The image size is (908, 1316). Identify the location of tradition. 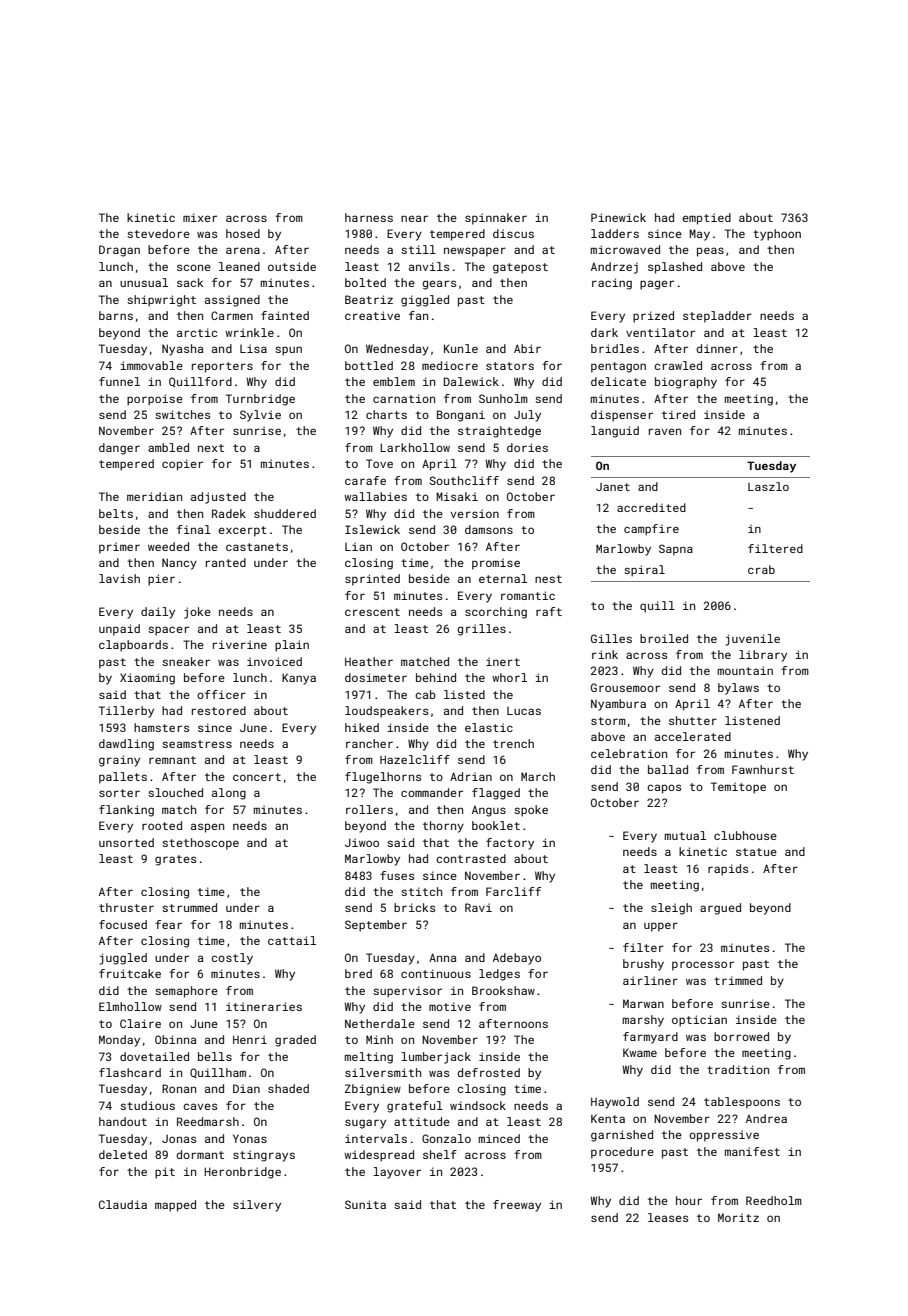
(738, 1069).
